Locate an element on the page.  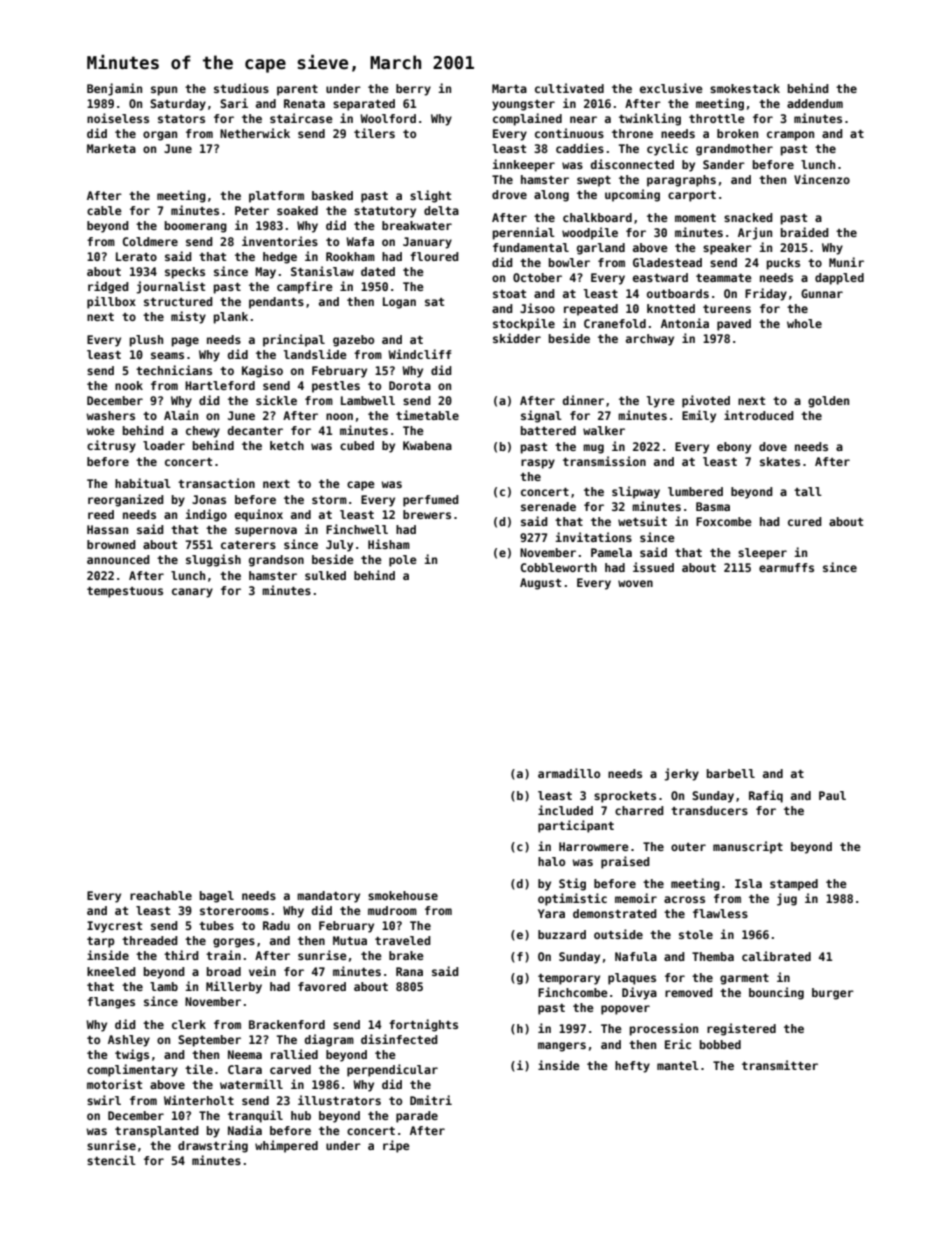
armadillo is located at coordinates (569, 773).
